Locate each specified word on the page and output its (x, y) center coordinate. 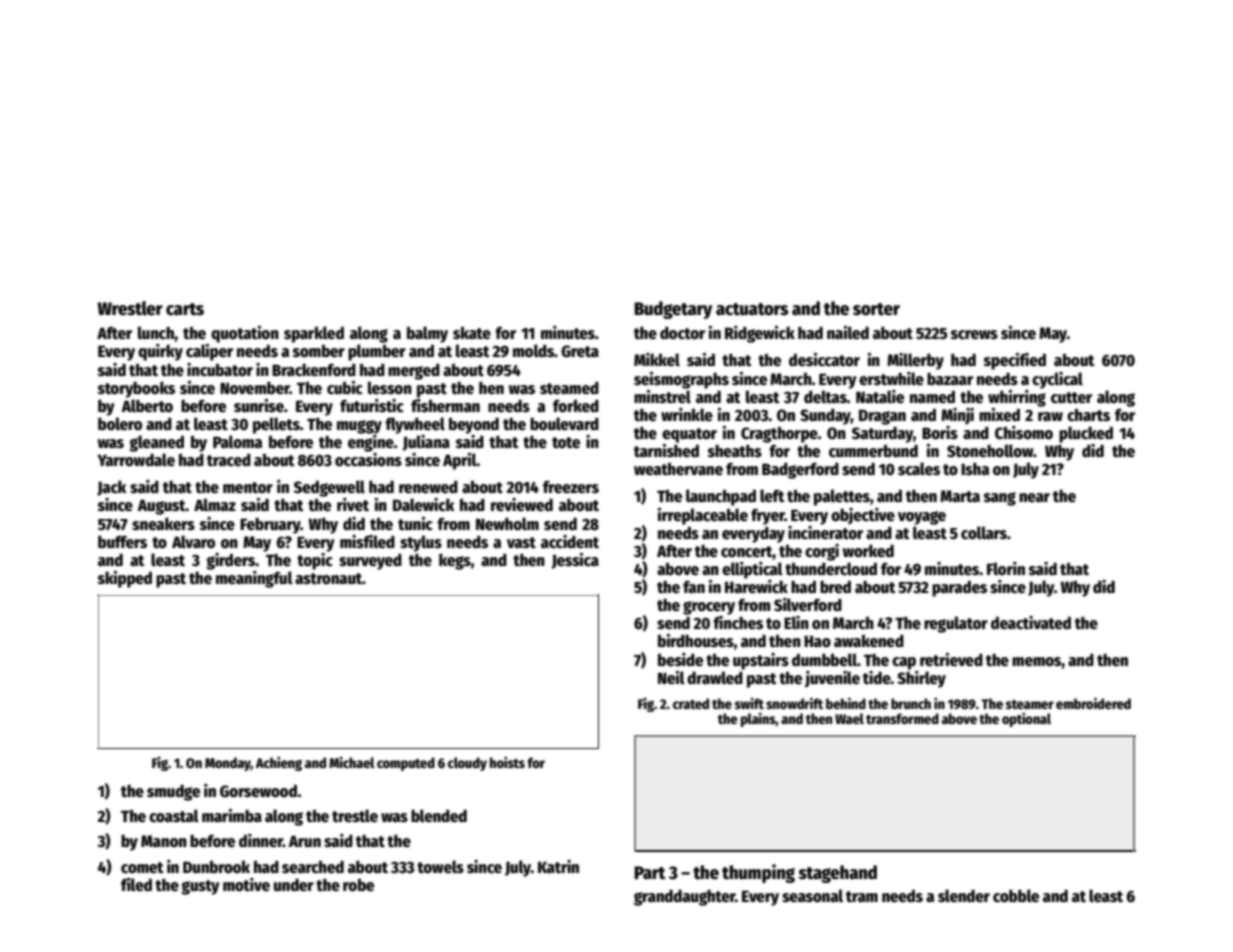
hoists (507, 762)
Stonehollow (990, 451)
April (460, 461)
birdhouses (696, 641)
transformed (902, 718)
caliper (209, 352)
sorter (876, 309)
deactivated (1031, 623)
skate (472, 332)
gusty (200, 887)
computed (406, 764)
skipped (125, 579)
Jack (111, 488)
